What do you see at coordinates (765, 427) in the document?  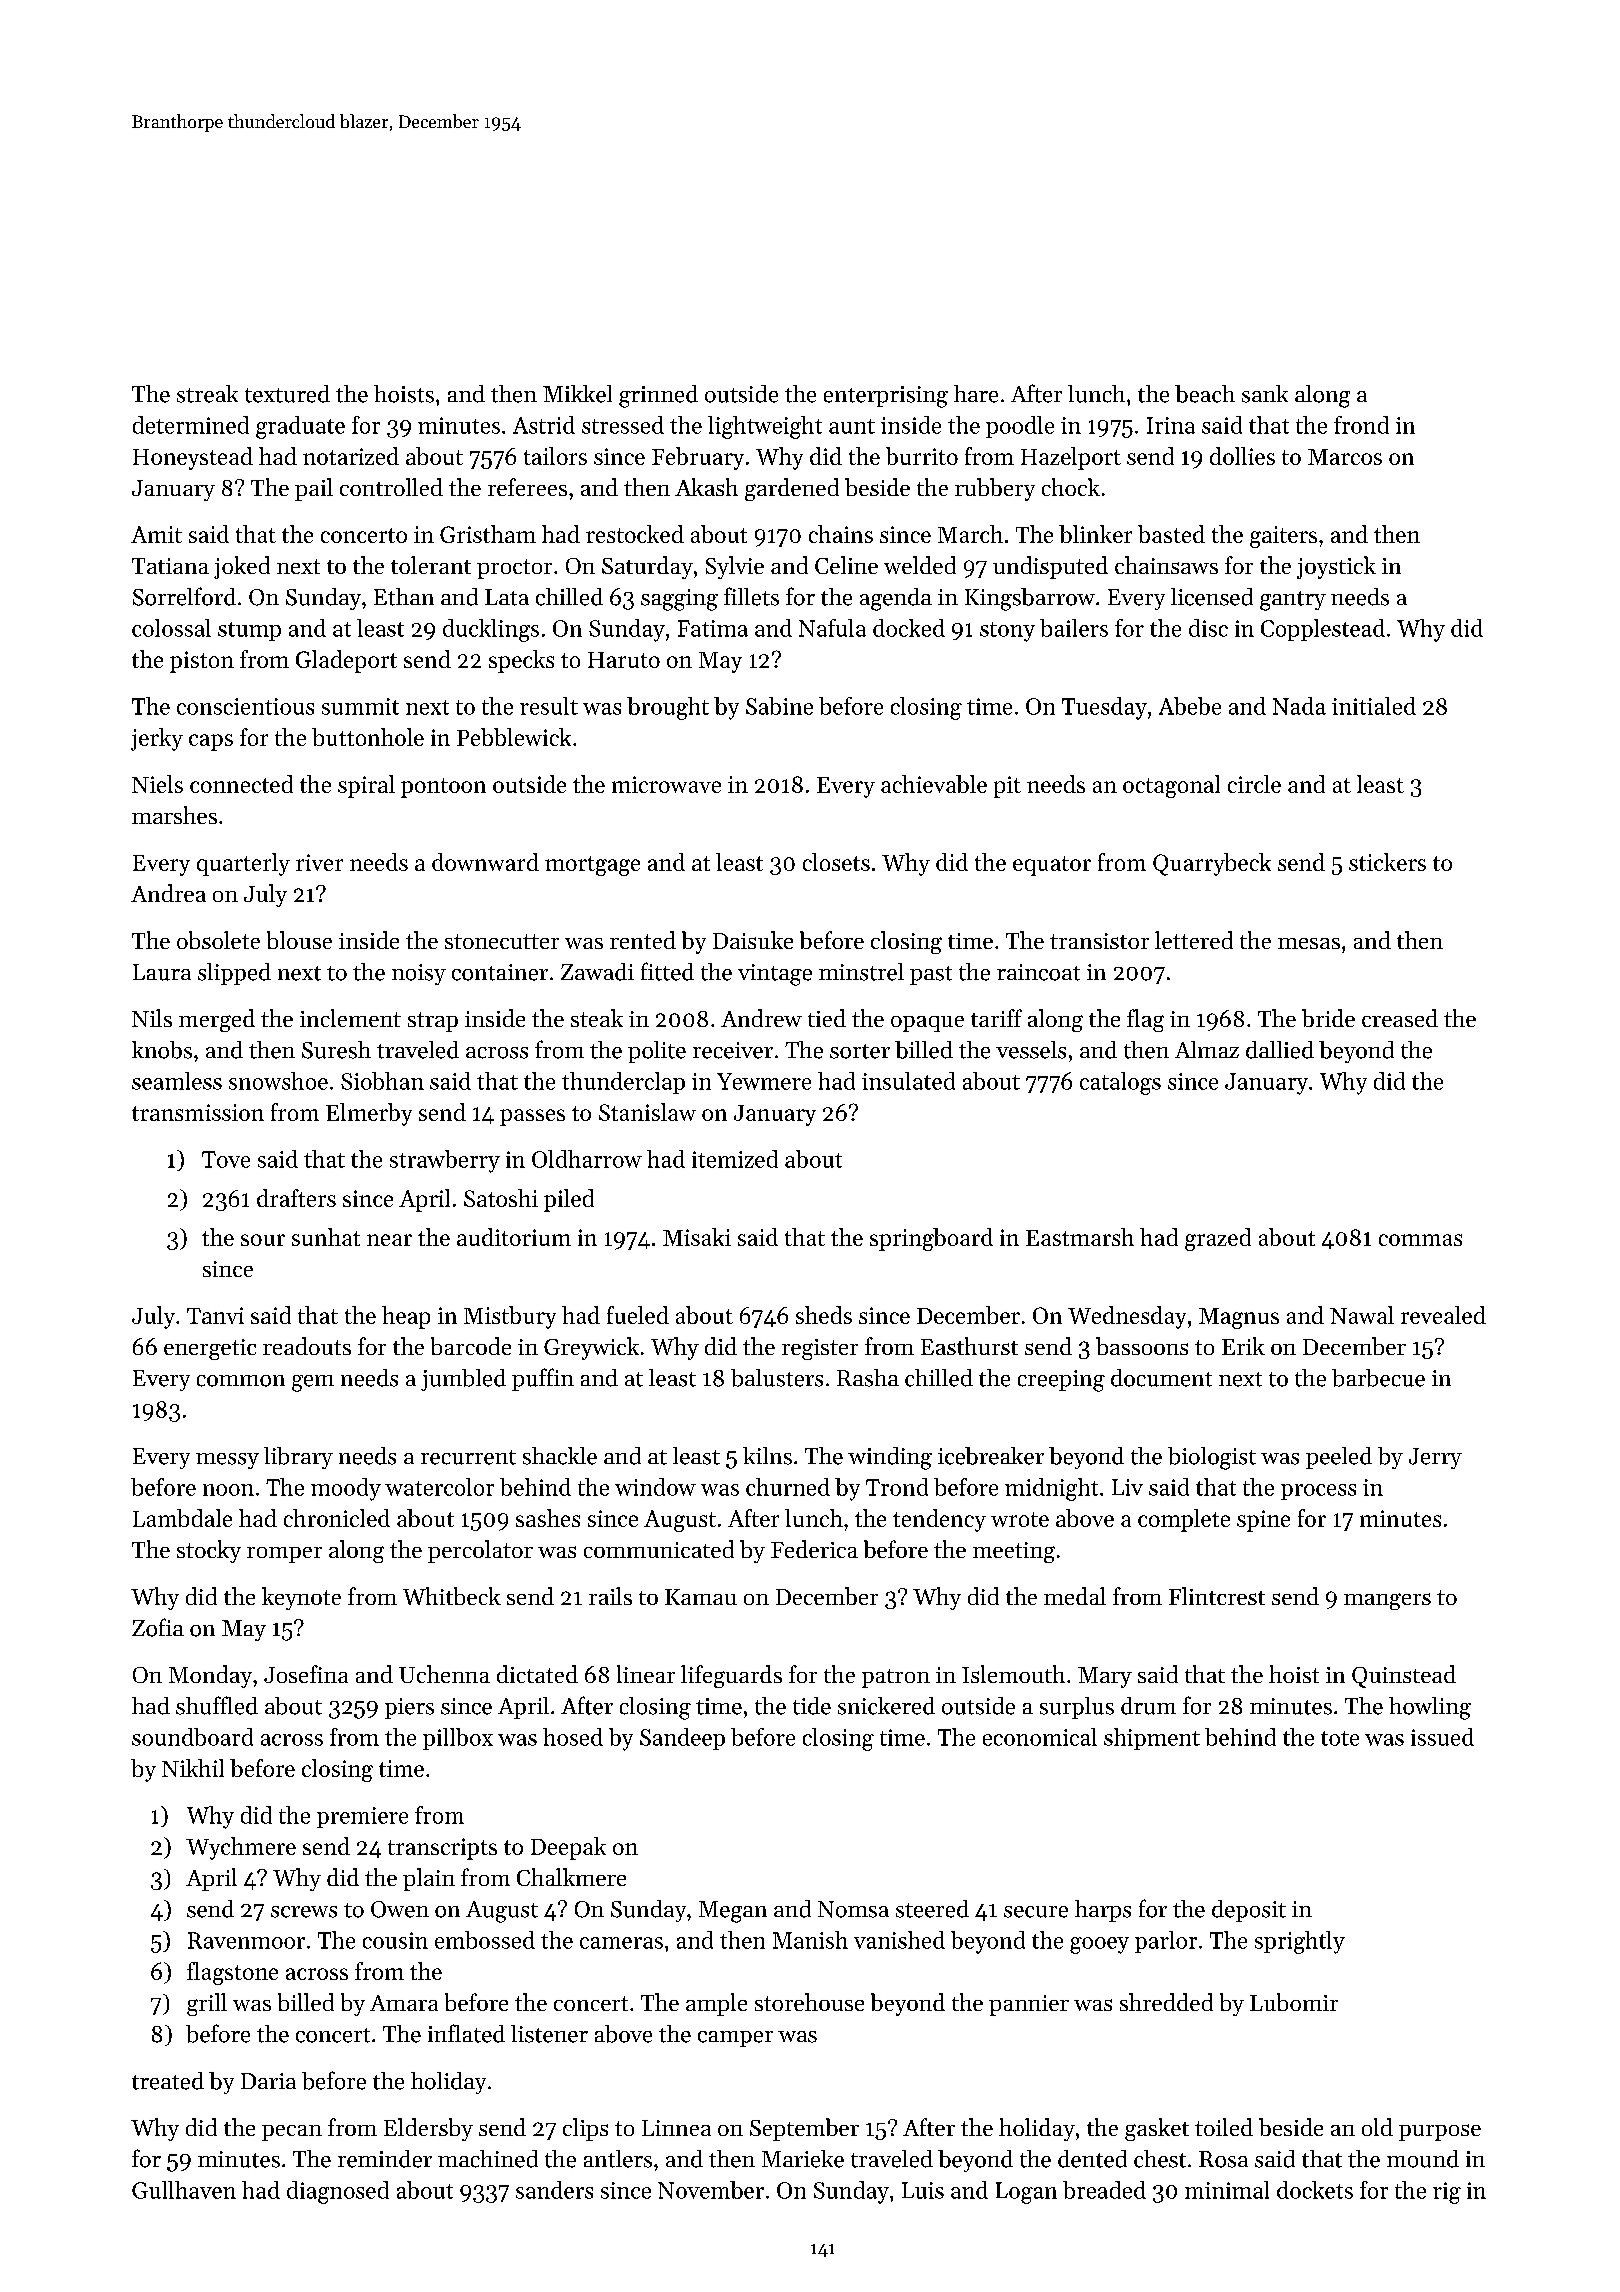 I see `lightweight` at bounding box center [765, 427].
